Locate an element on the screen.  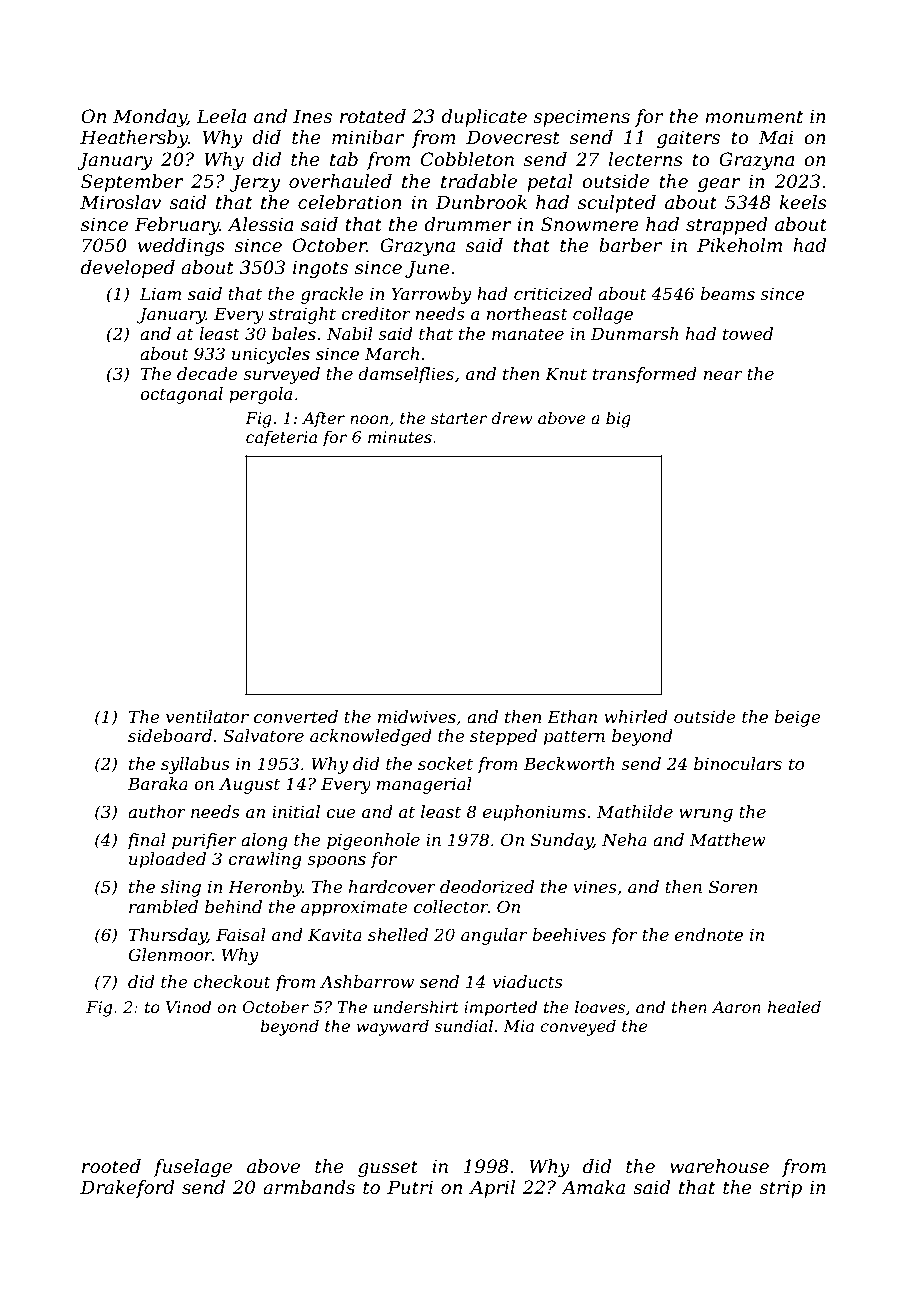
Mai is located at coordinates (776, 137).
